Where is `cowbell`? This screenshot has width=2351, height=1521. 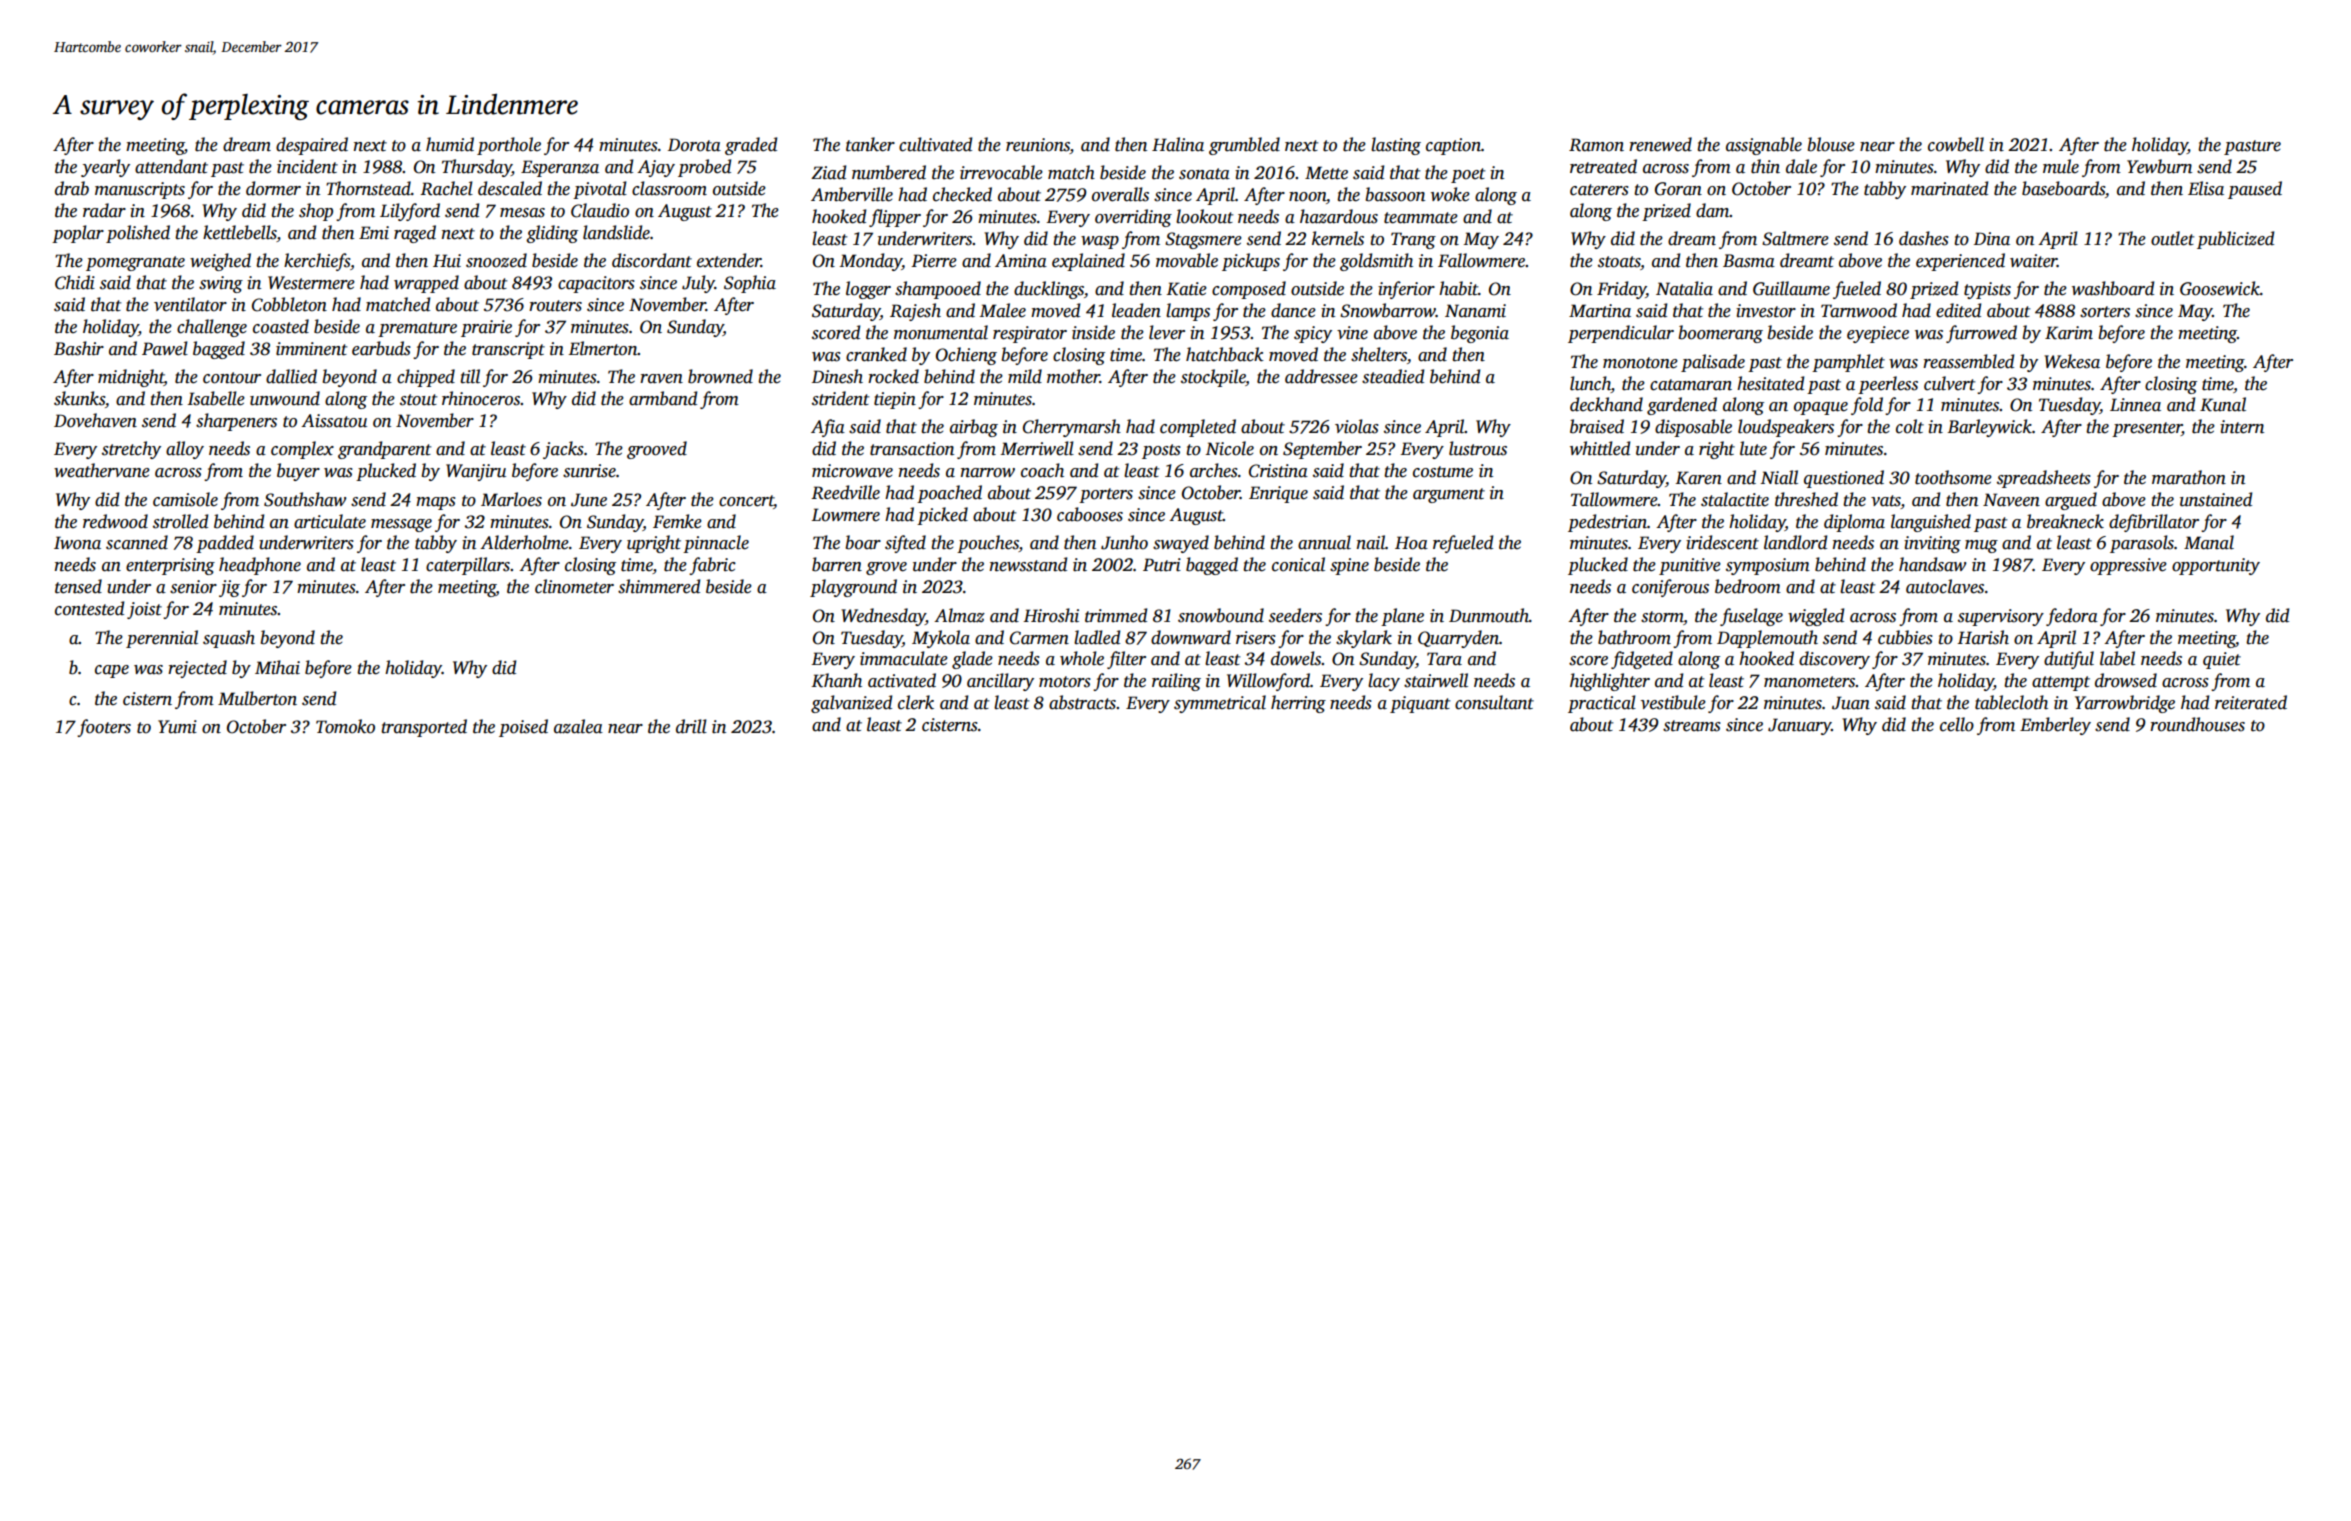 cowbell is located at coordinates (1956, 144).
